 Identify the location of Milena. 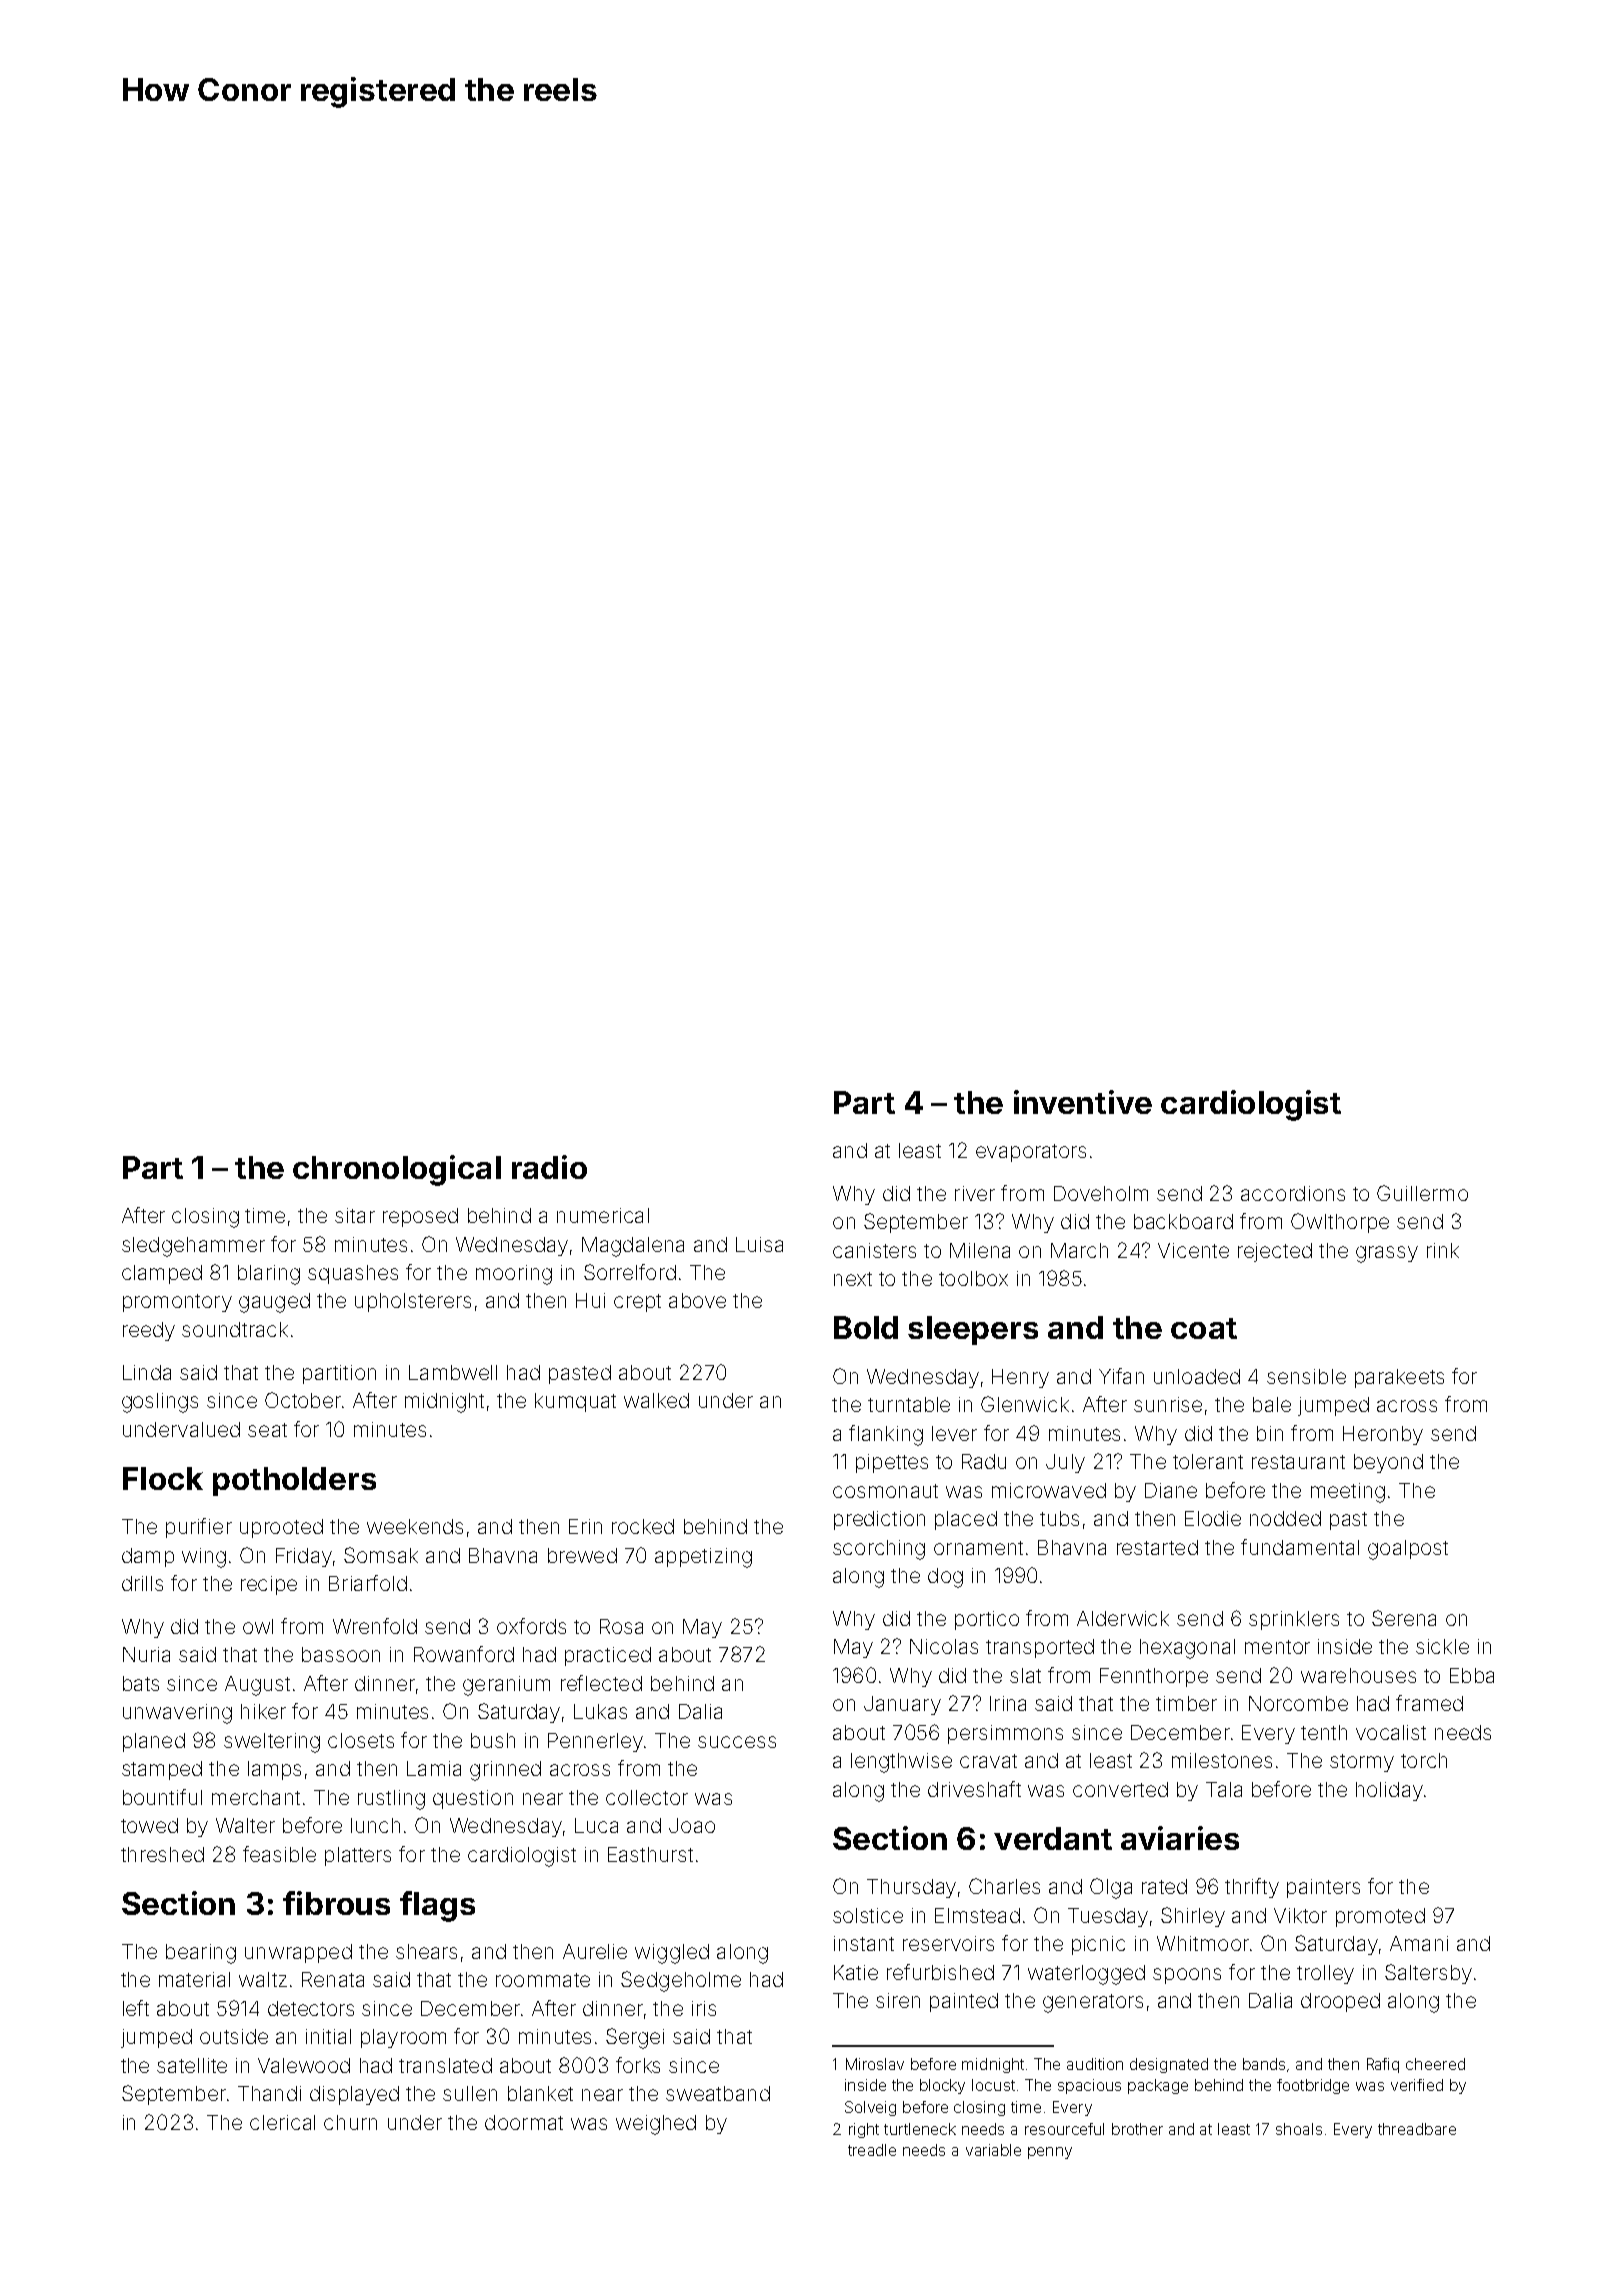
(980, 1250).
